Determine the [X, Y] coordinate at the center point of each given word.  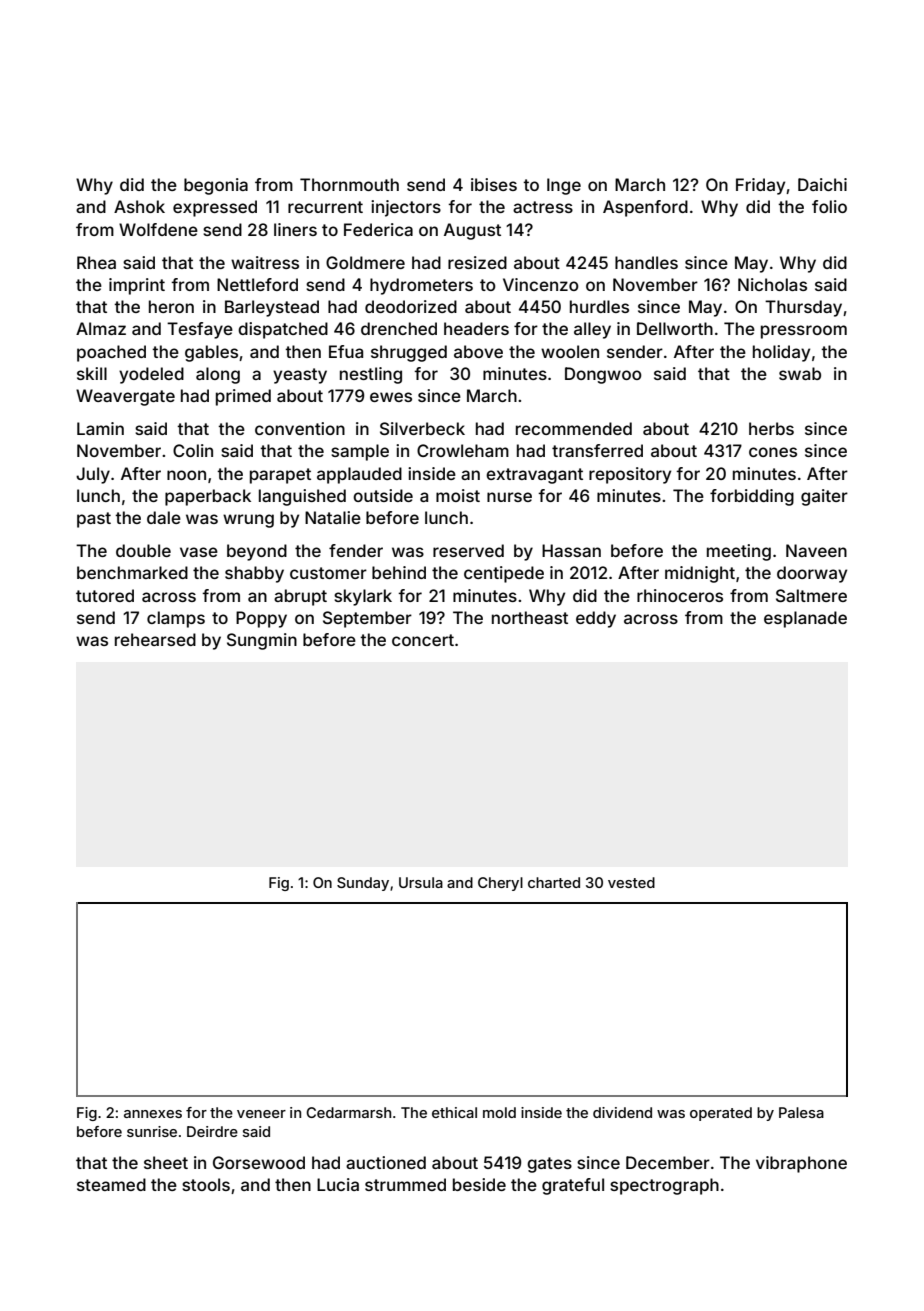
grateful [573, 1186]
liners [295, 229]
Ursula [421, 882]
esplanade [805, 619]
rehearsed [155, 639]
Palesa [801, 1112]
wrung [248, 521]
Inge [564, 186]
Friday [760, 186]
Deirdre [212, 1131]
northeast [530, 617]
